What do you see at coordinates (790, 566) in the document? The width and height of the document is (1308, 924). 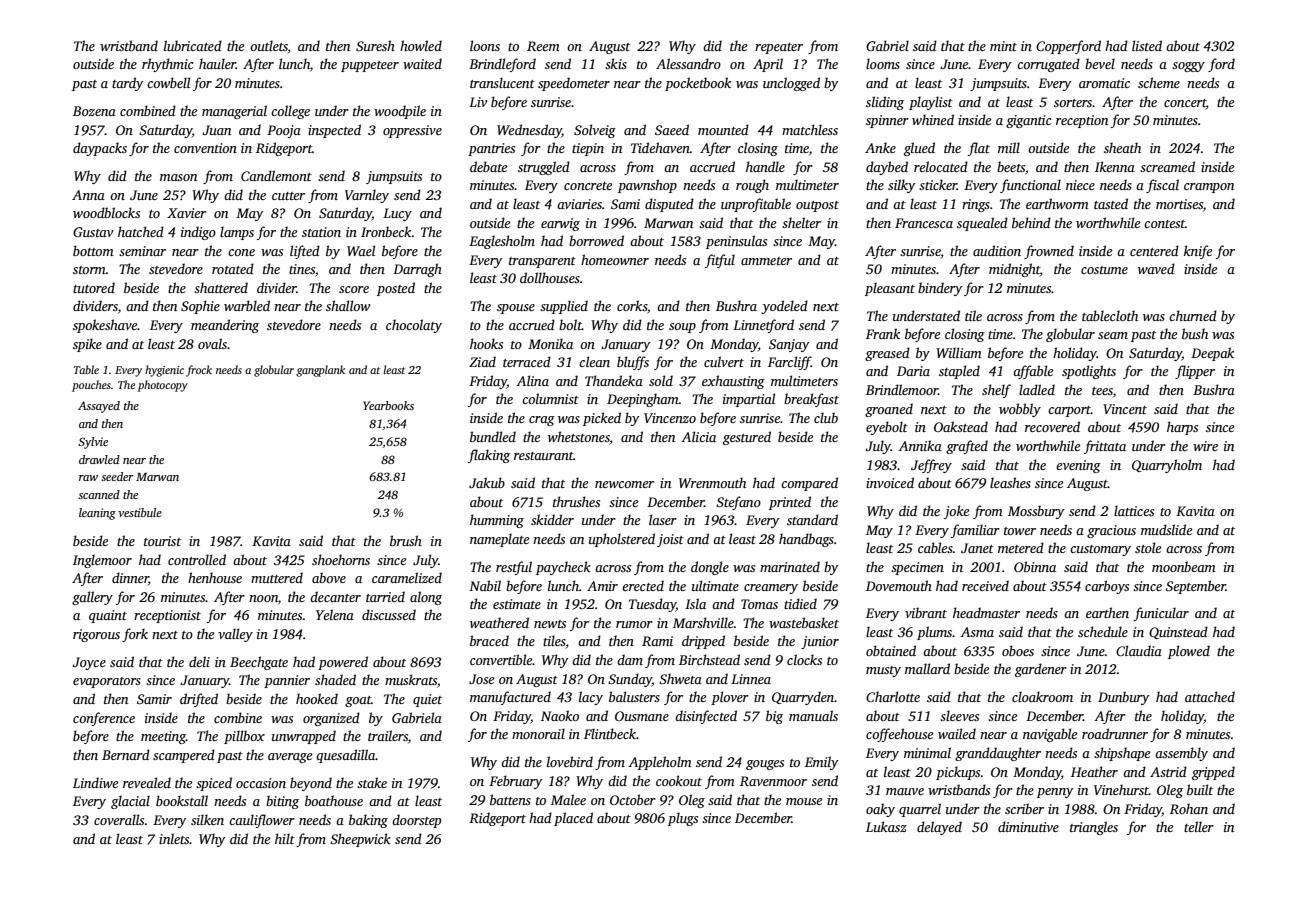 I see `marinated` at bounding box center [790, 566].
